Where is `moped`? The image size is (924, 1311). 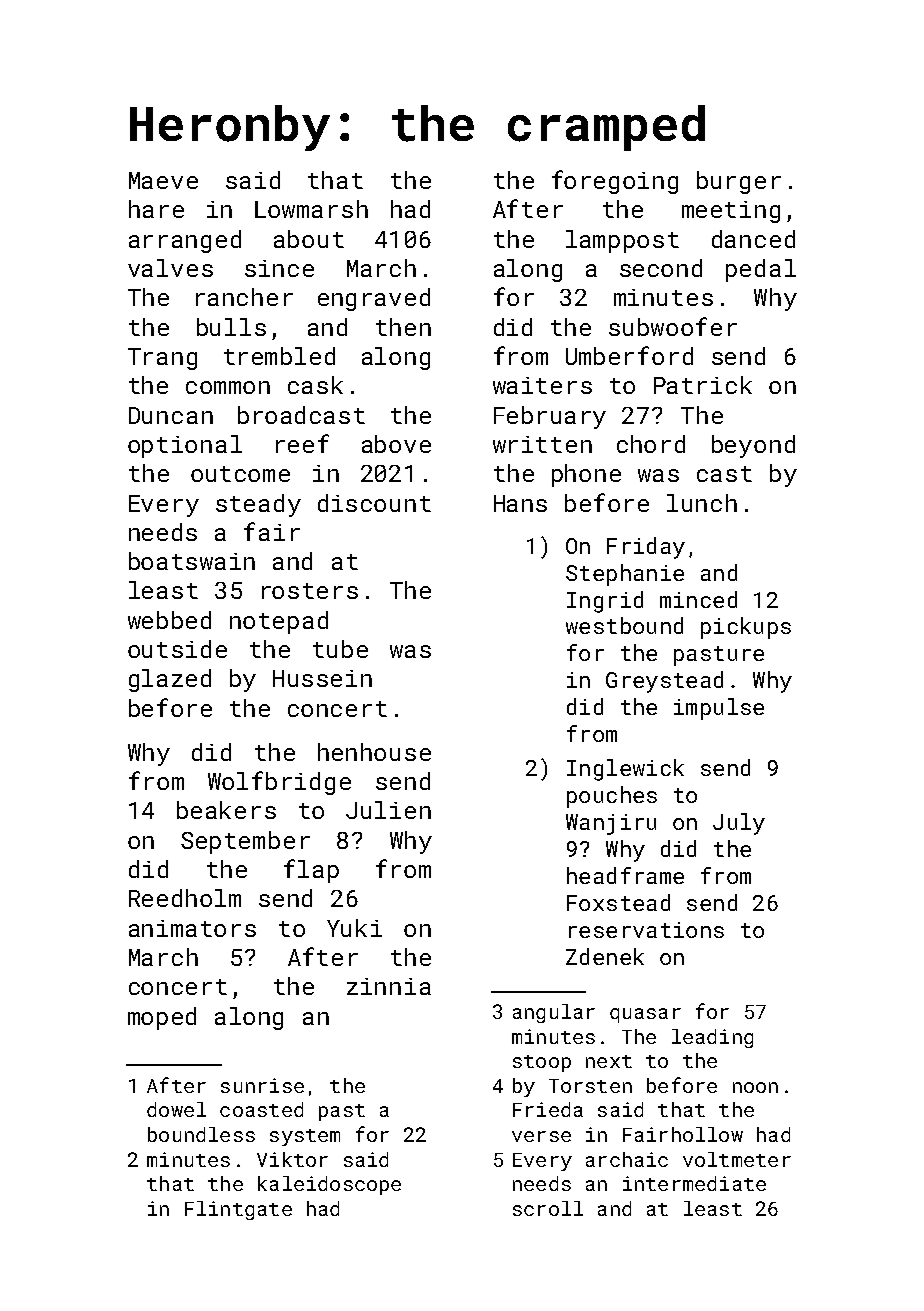 moped is located at coordinates (162, 1018).
